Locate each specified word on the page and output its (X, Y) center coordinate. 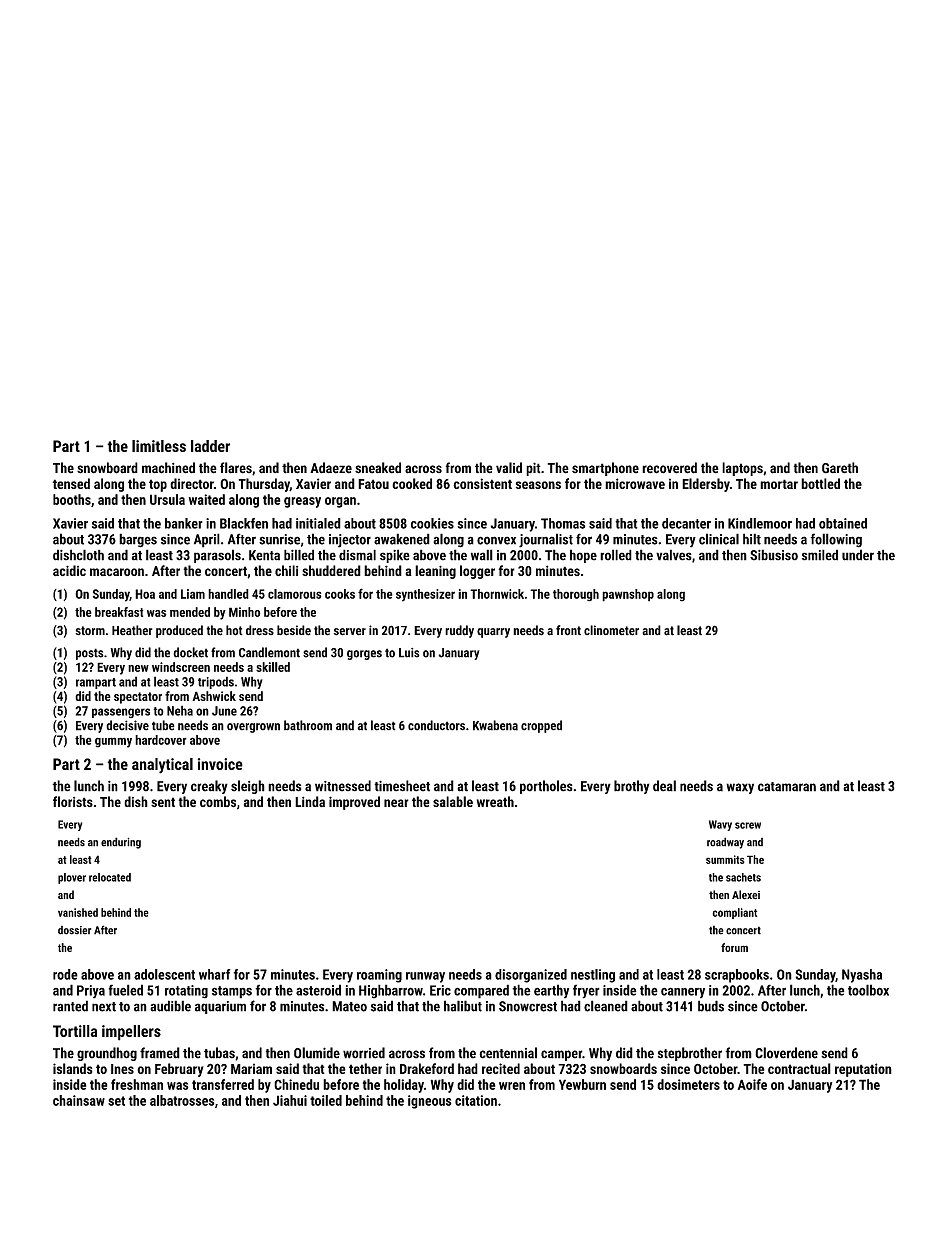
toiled (326, 1100)
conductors (436, 725)
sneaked (378, 468)
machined (168, 468)
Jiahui (290, 1100)
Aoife (752, 1084)
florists (73, 801)
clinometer (611, 630)
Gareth (840, 468)
